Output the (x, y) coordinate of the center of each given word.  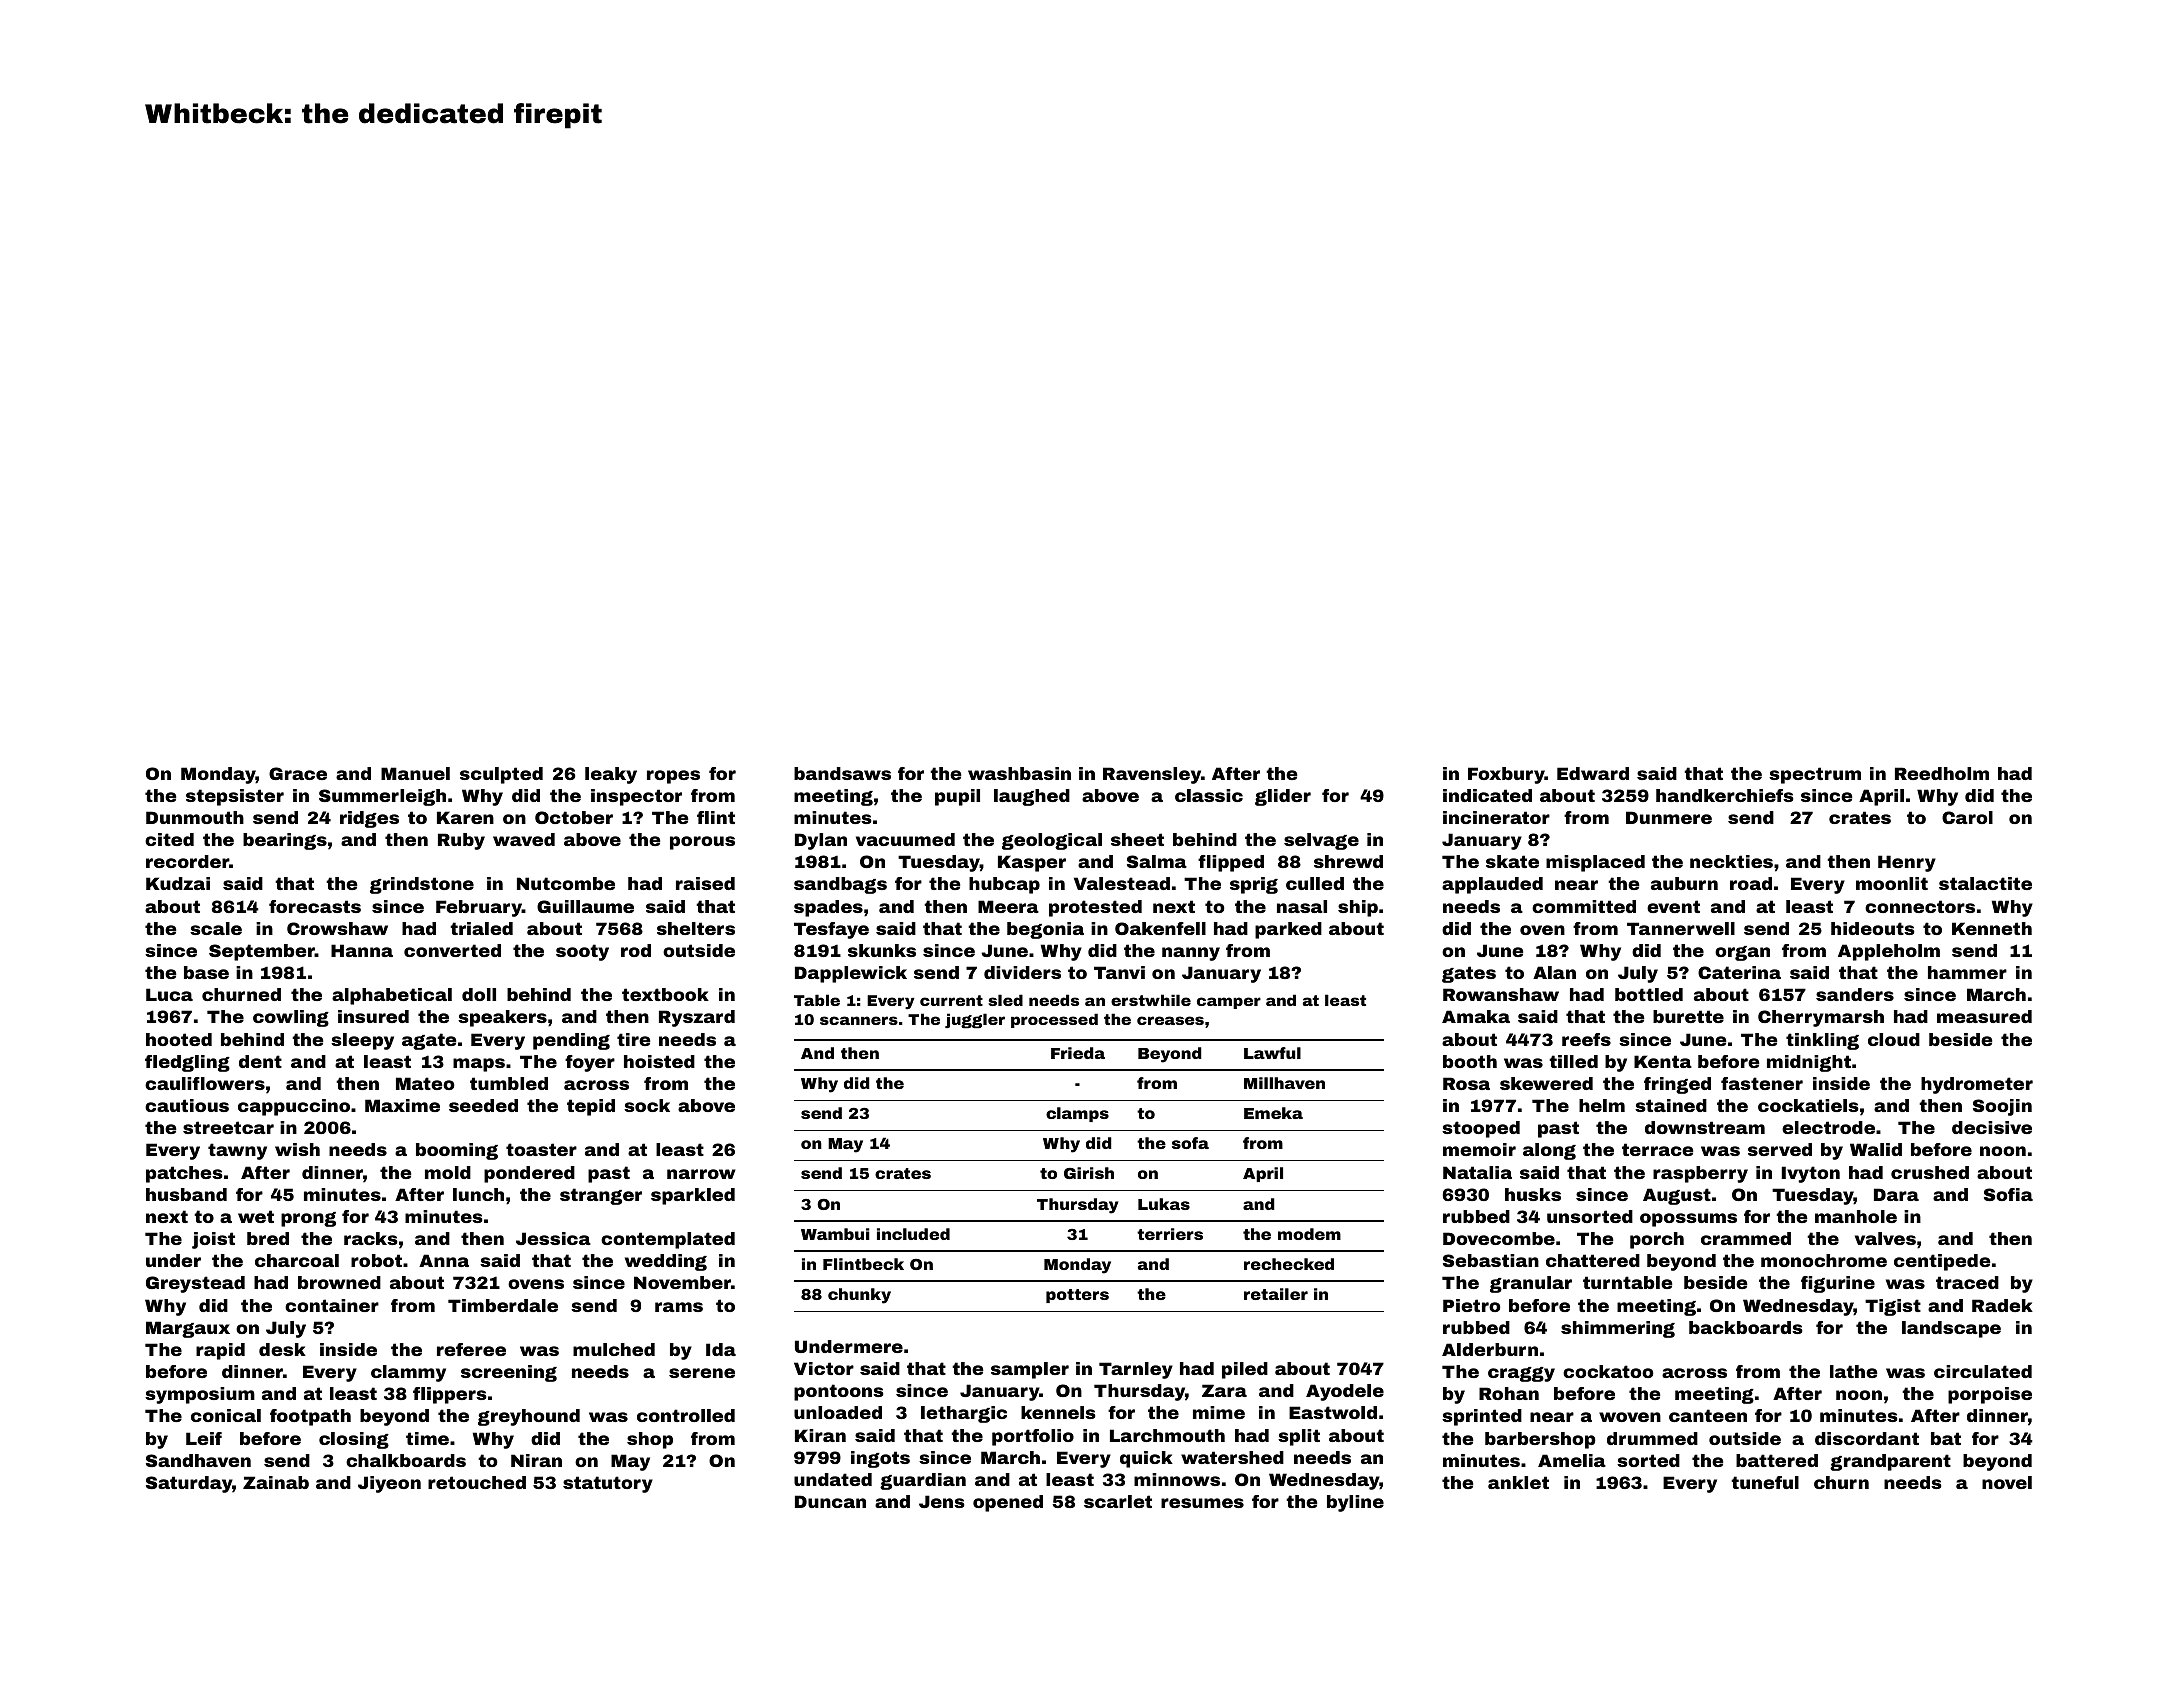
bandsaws (842, 773)
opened (1008, 1503)
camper (1229, 1003)
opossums (1688, 1220)
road (1751, 883)
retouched (477, 1482)
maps (479, 1065)
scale (216, 928)
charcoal (297, 1260)
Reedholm (1942, 773)
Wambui (835, 1234)
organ (1742, 953)
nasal (1302, 906)
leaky (611, 775)
